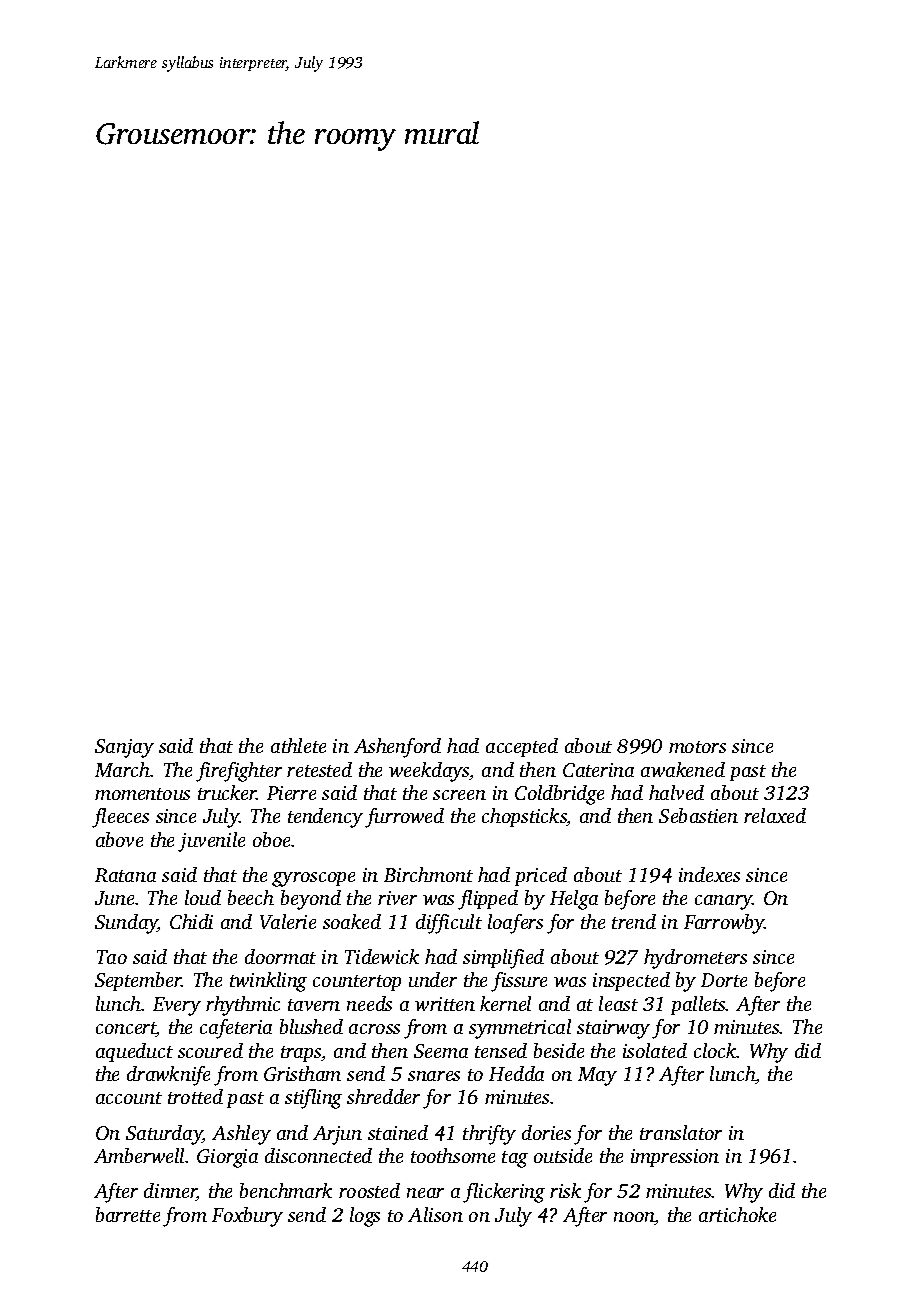  I want to click on June, so click(114, 898).
